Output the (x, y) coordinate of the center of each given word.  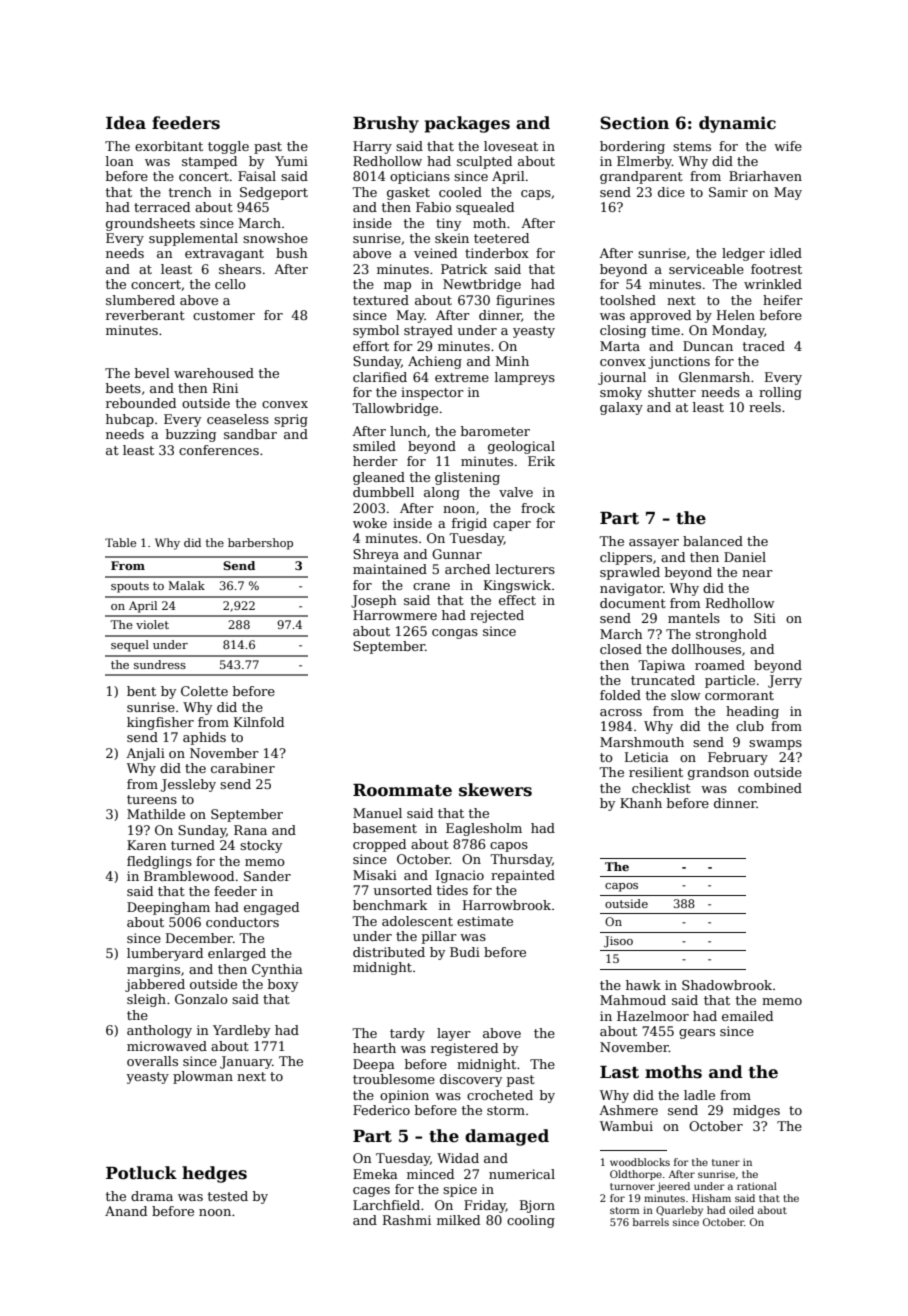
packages (467, 124)
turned (193, 845)
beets (123, 388)
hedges (214, 1174)
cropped (379, 845)
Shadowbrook (727, 985)
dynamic (737, 124)
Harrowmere (395, 615)
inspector (432, 393)
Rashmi (407, 1220)
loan (120, 161)
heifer (783, 300)
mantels (694, 618)
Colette (204, 691)
